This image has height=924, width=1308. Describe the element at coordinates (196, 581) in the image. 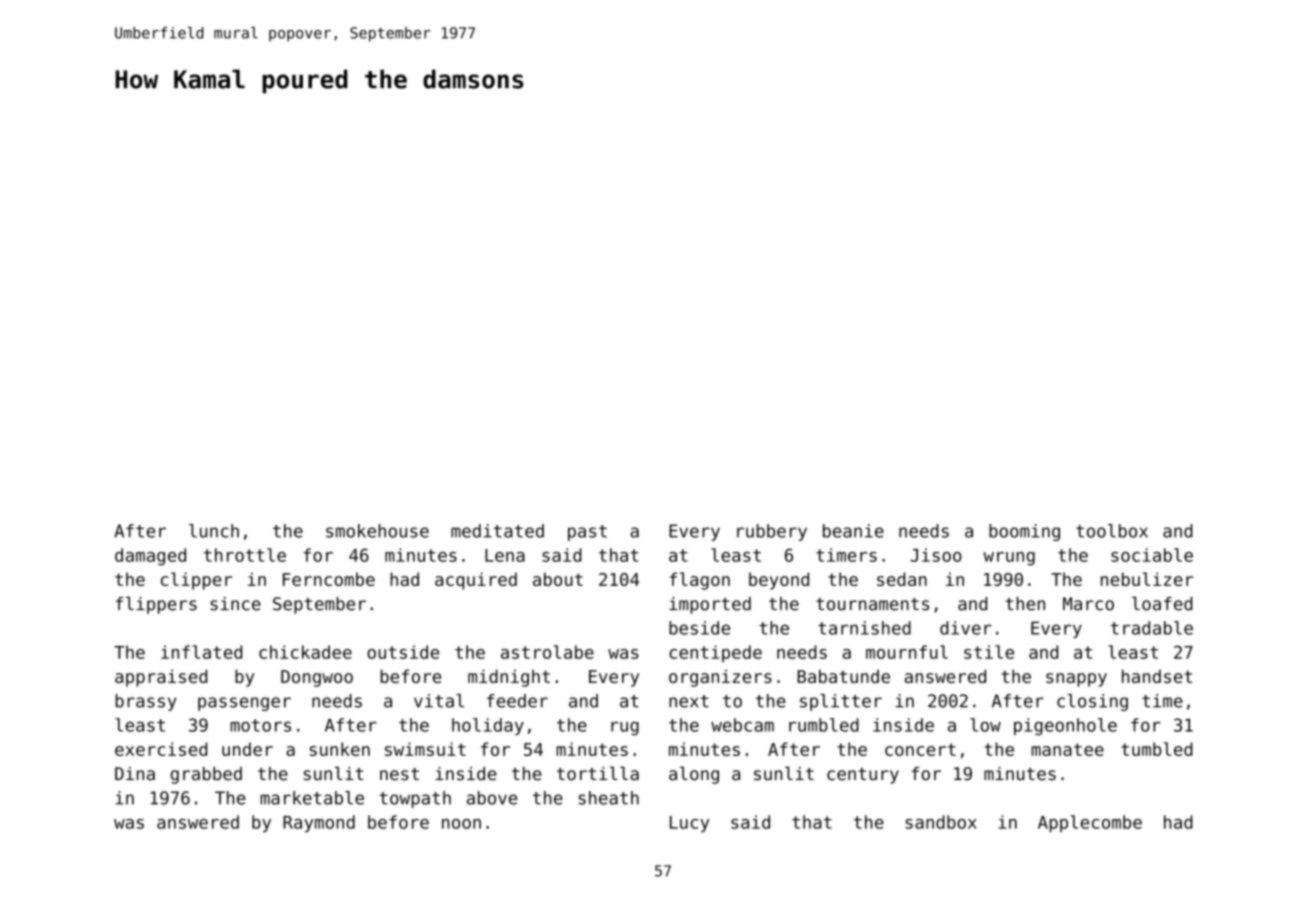

I see `clipper` at that location.
